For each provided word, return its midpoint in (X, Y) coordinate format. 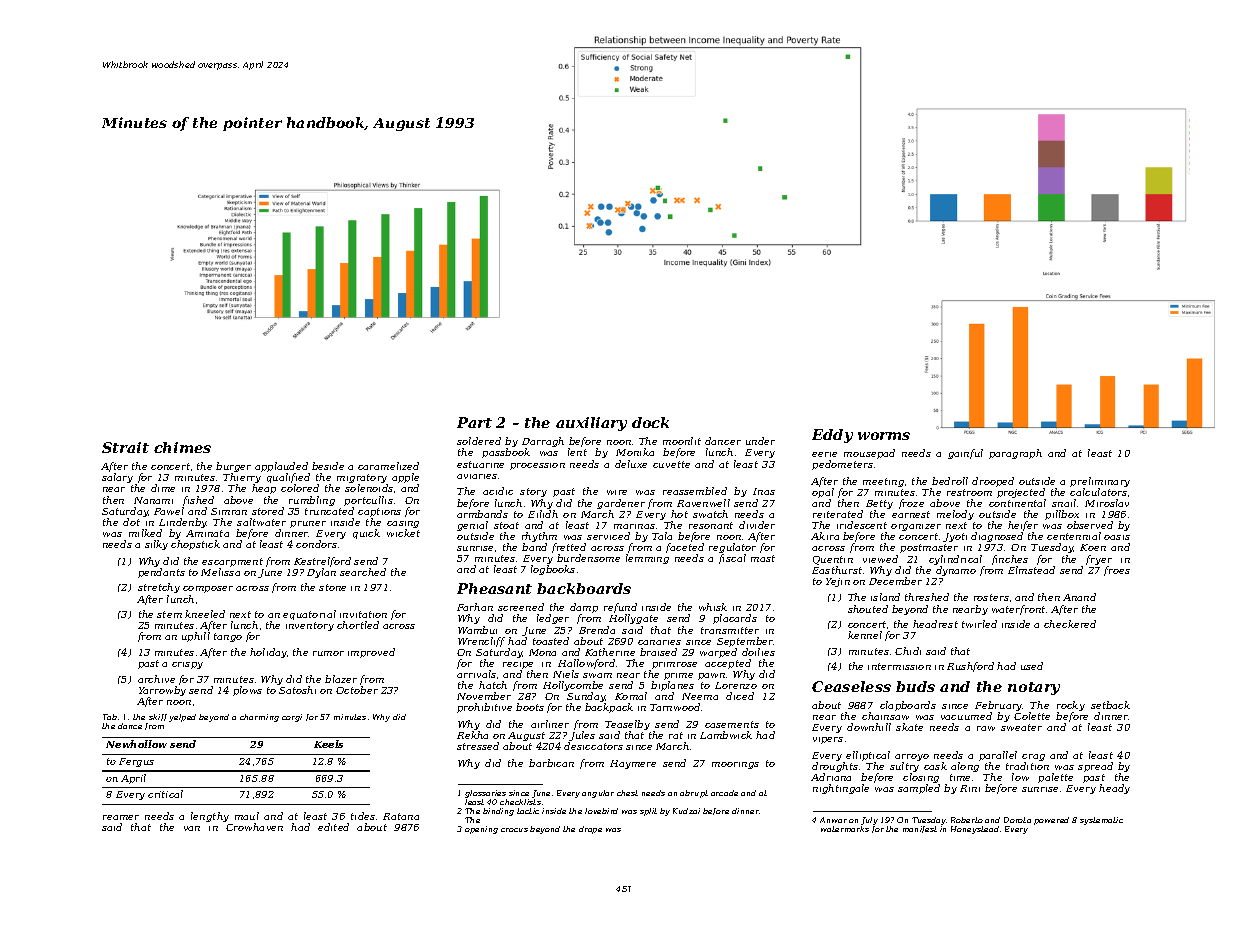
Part (474, 422)
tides (363, 816)
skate (909, 727)
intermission (899, 666)
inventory (310, 626)
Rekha (472, 735)
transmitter (730, 630)
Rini (970, 788)
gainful (965, 454)
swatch (710, 514)
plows (247, 691)
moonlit (682, 441)
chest (627, 793)
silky (156, 545)
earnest (911, 514)
